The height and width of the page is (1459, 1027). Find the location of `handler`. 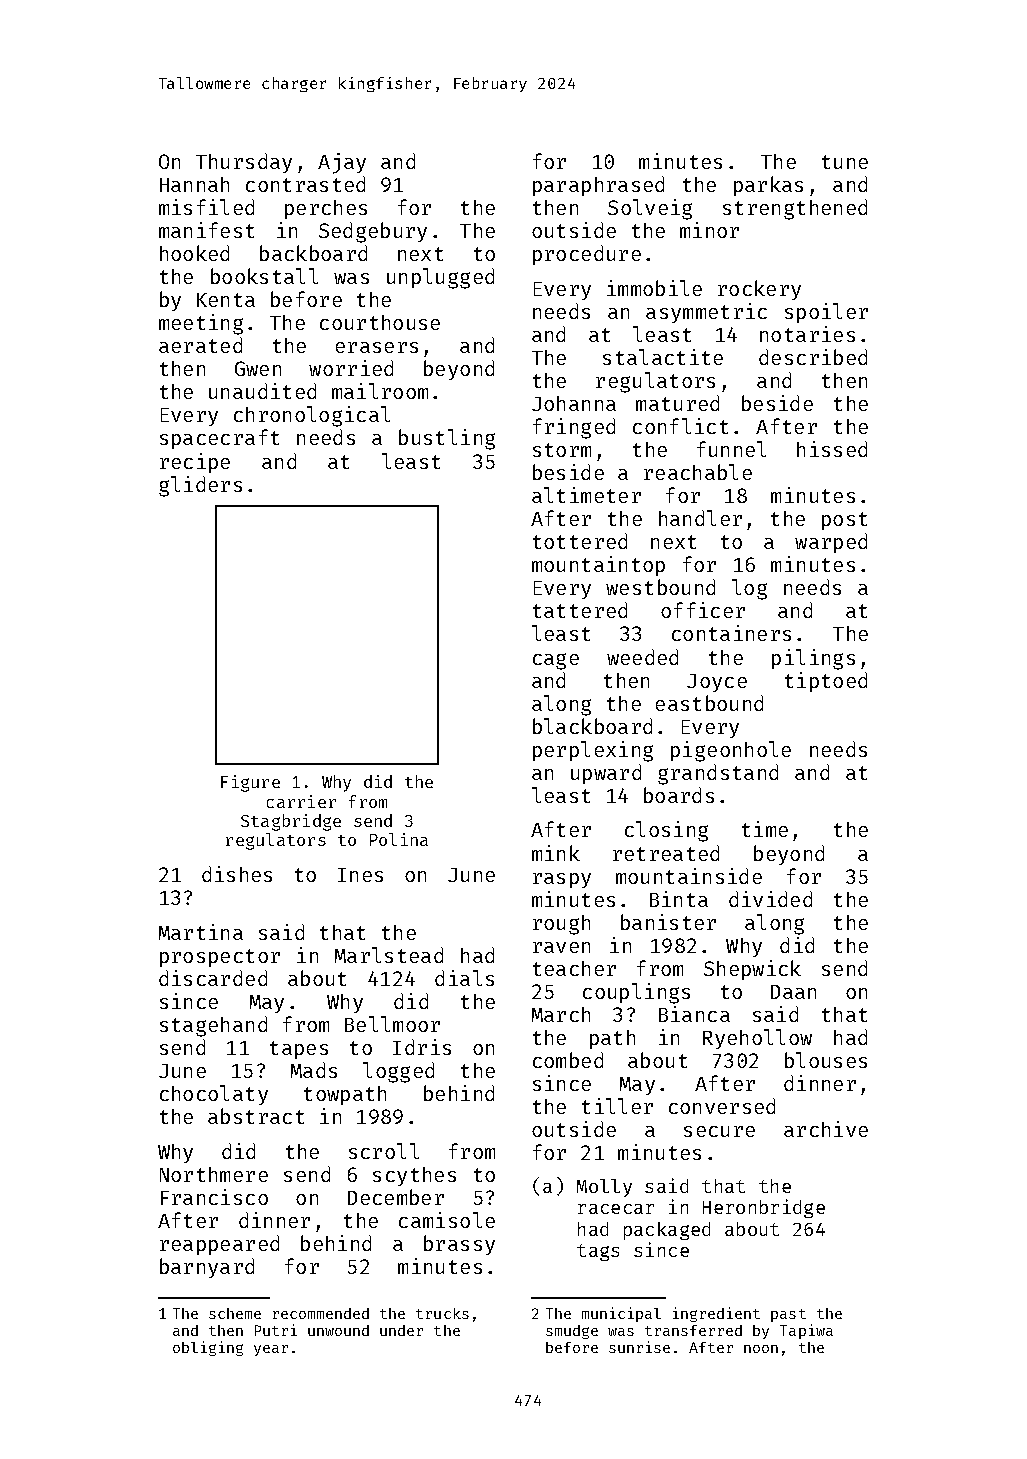

handler is located at coordinates (700, 518).
